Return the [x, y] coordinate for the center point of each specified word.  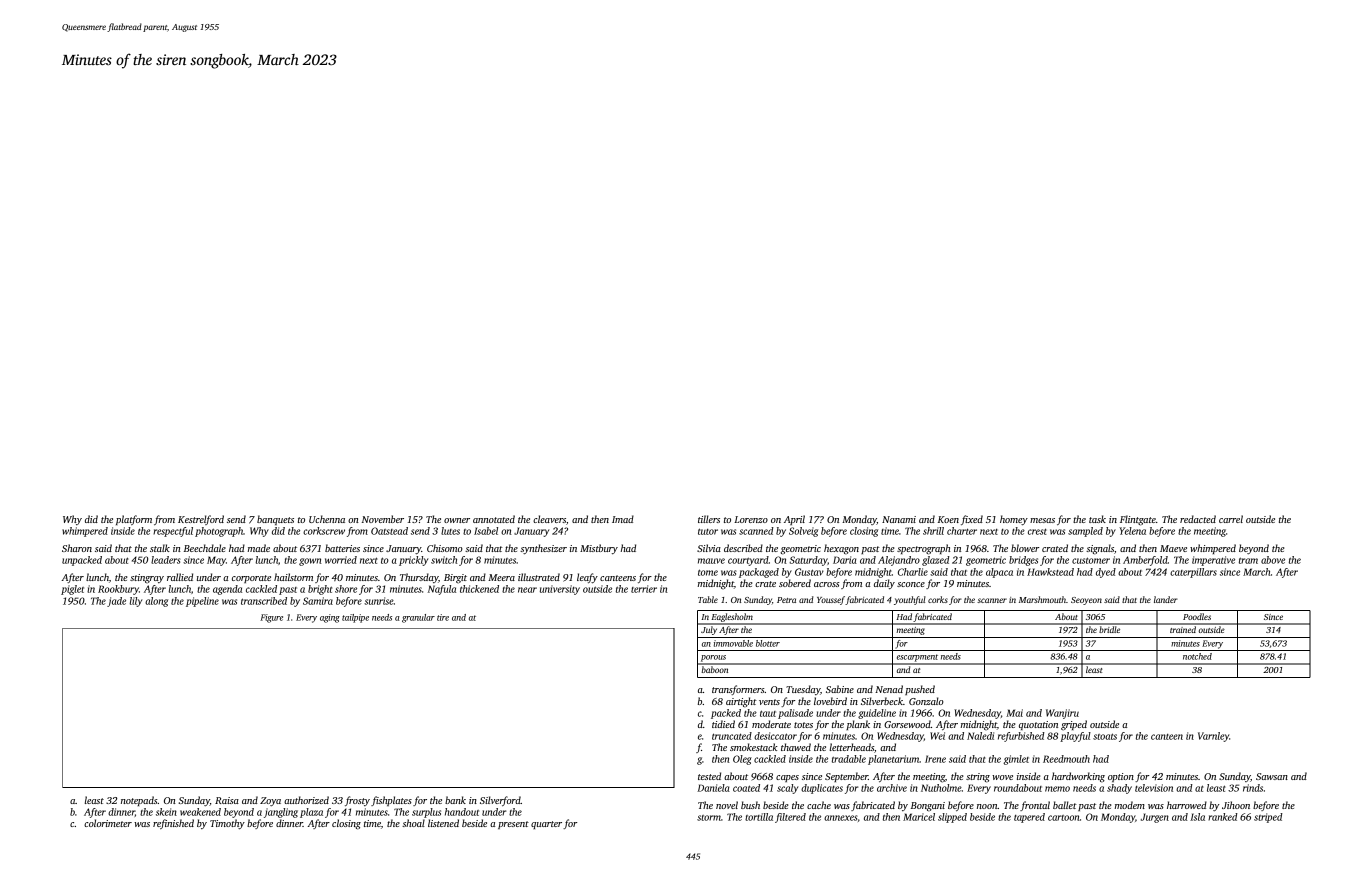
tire [443, 617]
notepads [139, 801]
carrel [1231, 519]
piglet [72, 590]
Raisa [227, 800]
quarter [546, 825]
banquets [275, 520]
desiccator [775, 736]
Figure [271, 618]
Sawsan [1272, 776]
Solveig [803, 532]
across [827, 584]
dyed [1106, 573]
